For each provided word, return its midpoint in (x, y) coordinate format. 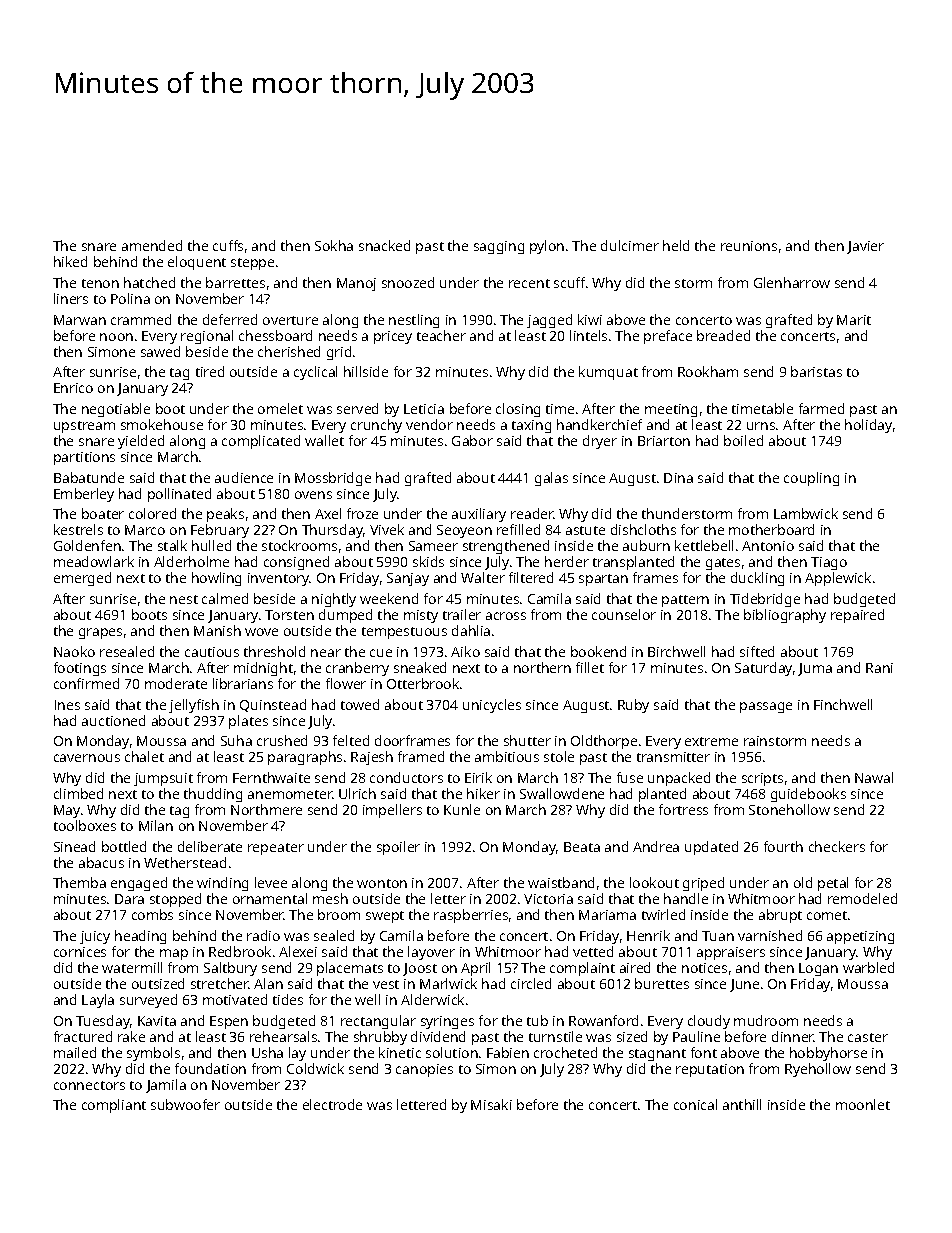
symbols (153, 1054)
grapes (100, 633)
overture (290, 320)
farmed (821, 408)
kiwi (590, 319)
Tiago (829, 563)
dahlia (471, 630)
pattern (685, 601)
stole (559, 756)
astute (585, 530)
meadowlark (94, 561)
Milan (156, 825)
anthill (742, 1104)
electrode (332, 1104)
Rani (879, 668)
